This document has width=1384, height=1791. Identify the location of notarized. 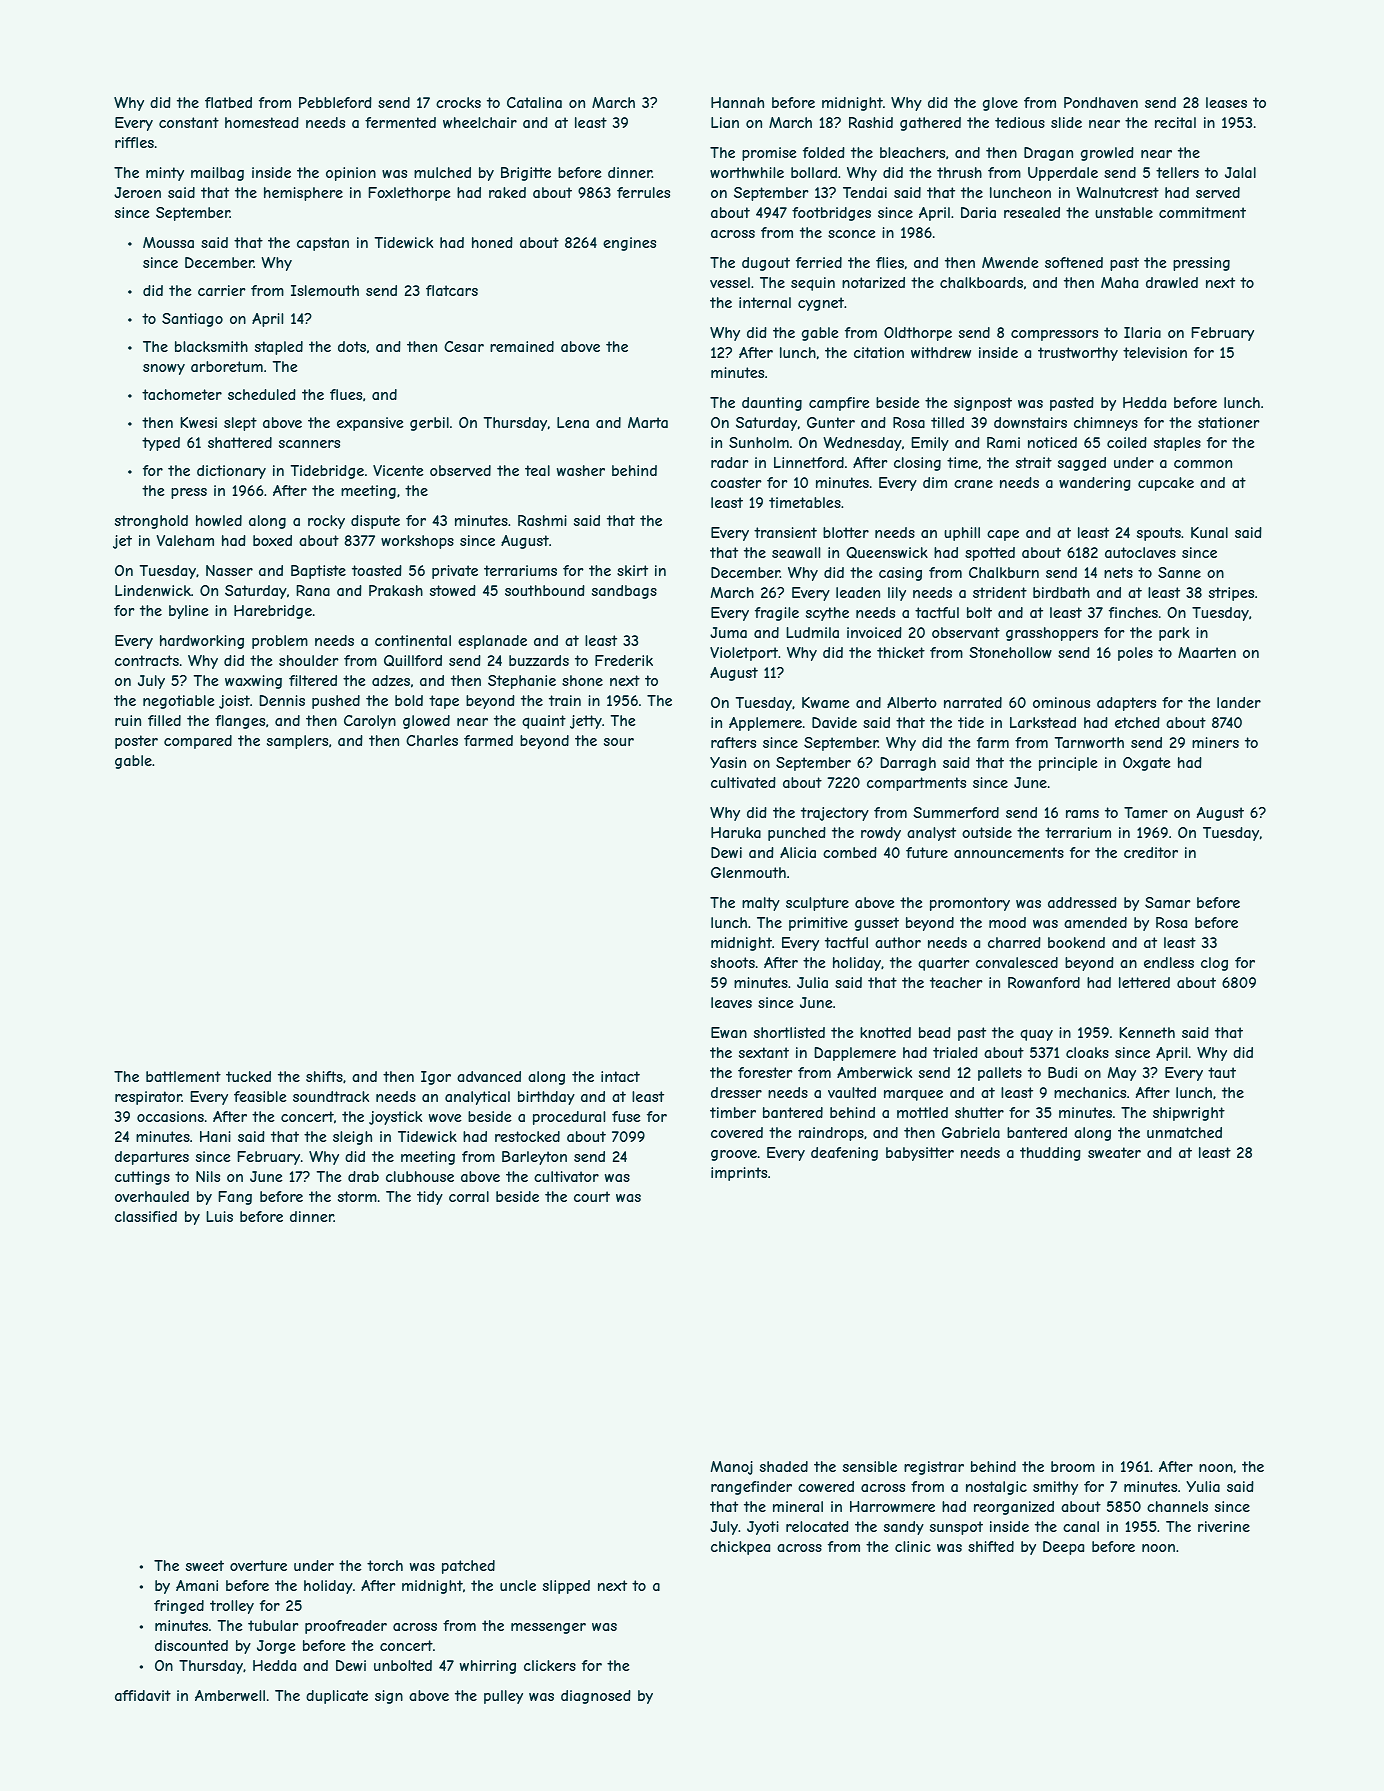
(873, 282).
